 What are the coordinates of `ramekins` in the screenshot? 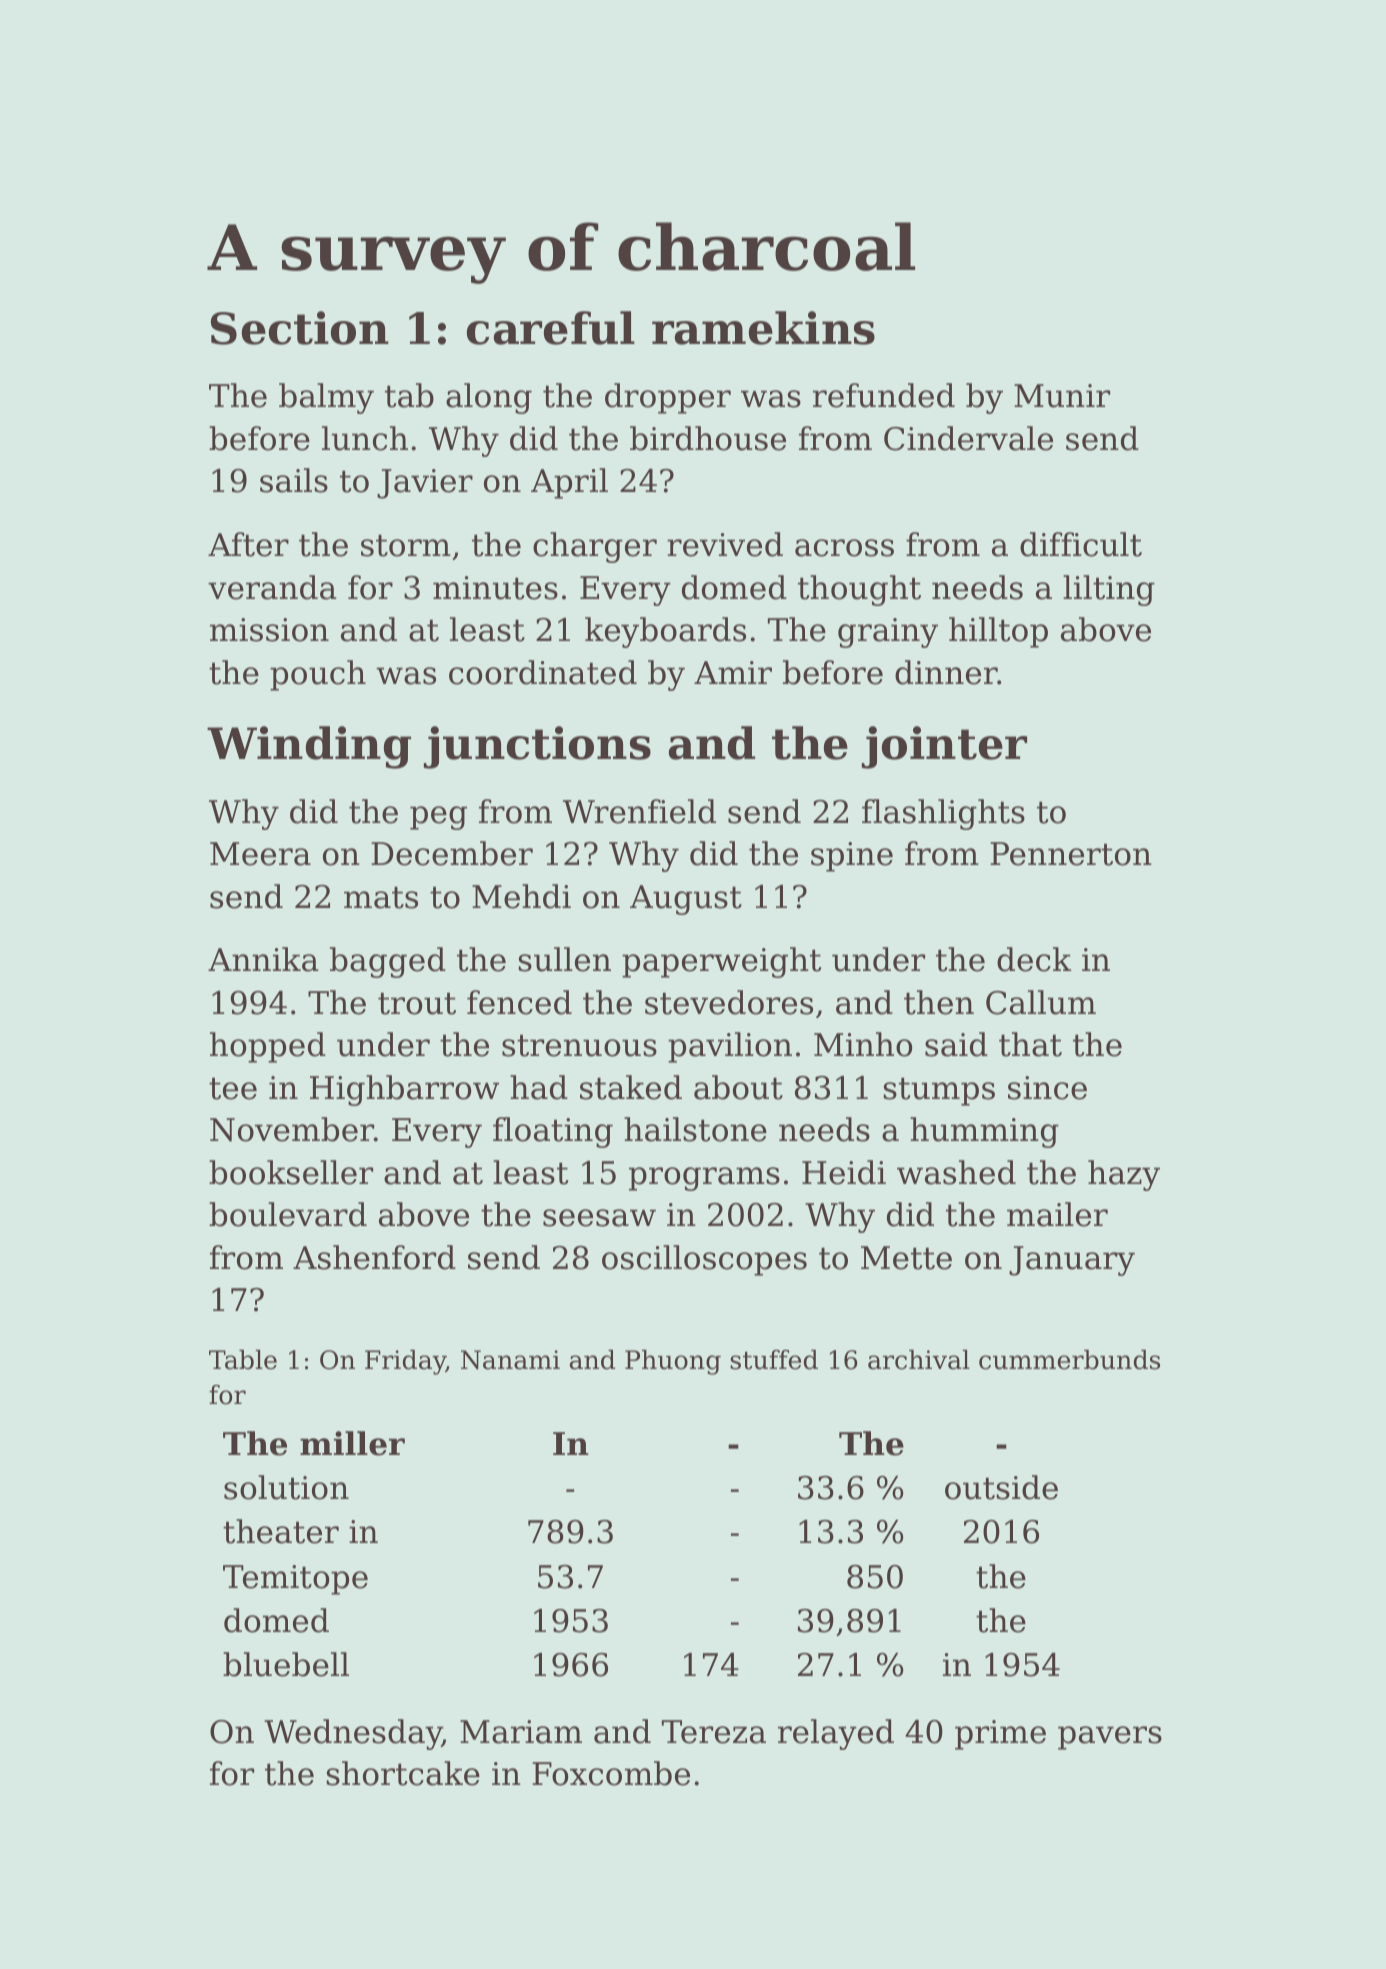 It's located at (763, 328).
